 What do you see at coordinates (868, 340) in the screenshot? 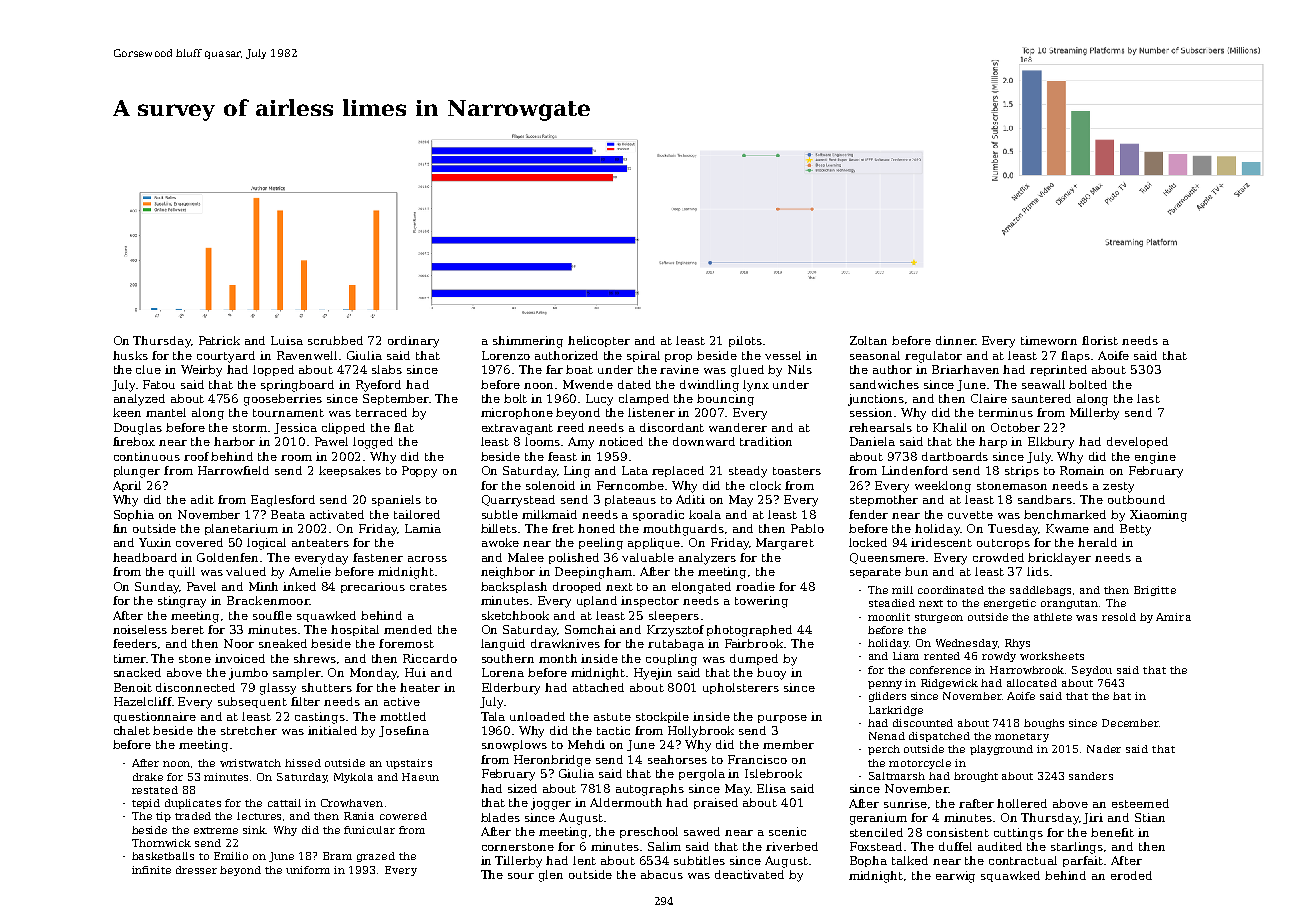
I see `Zoltan` at bounding box center [868, 340].
